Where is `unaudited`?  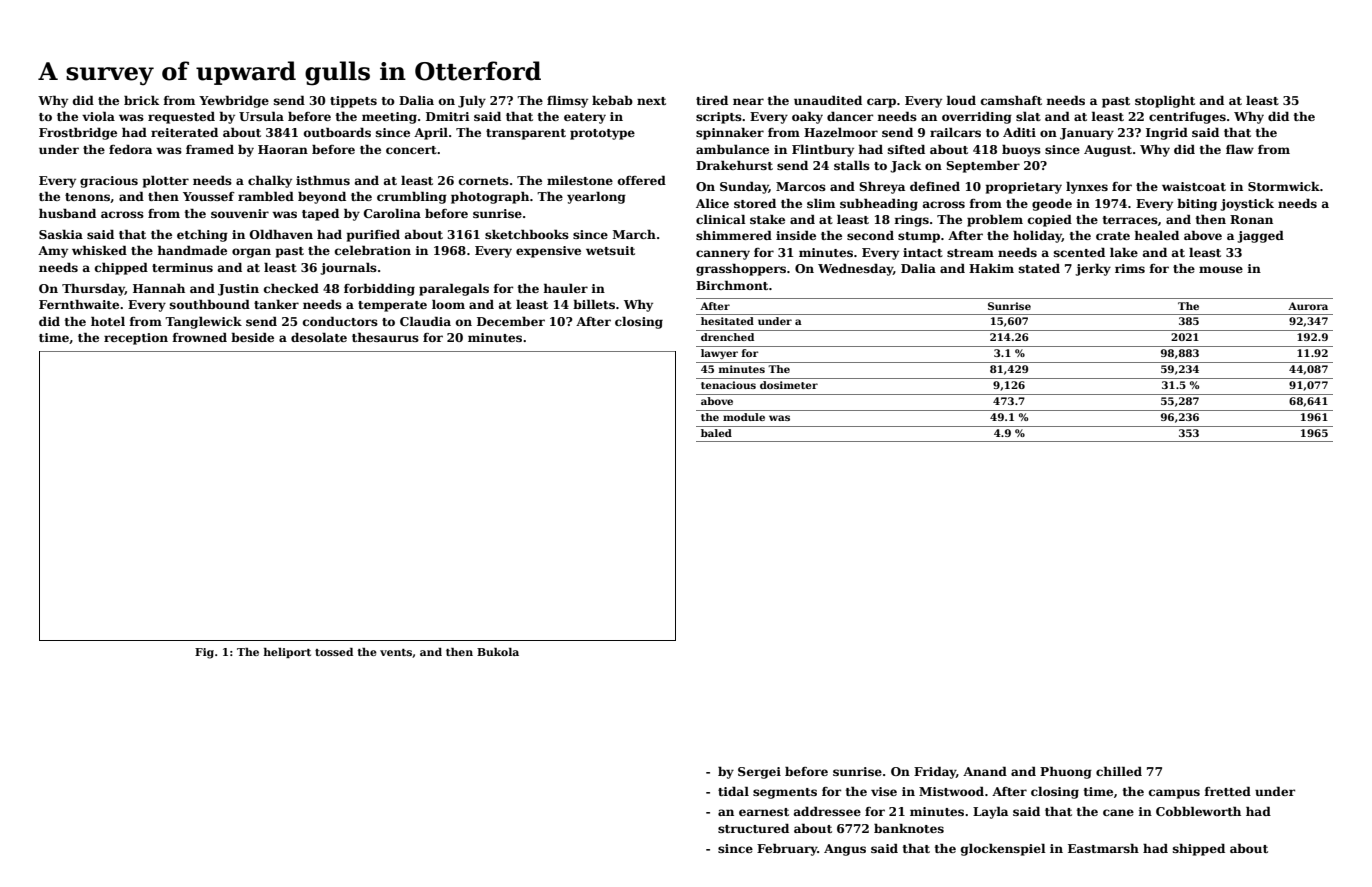 unaudited is located at coordinates (828, 100).
